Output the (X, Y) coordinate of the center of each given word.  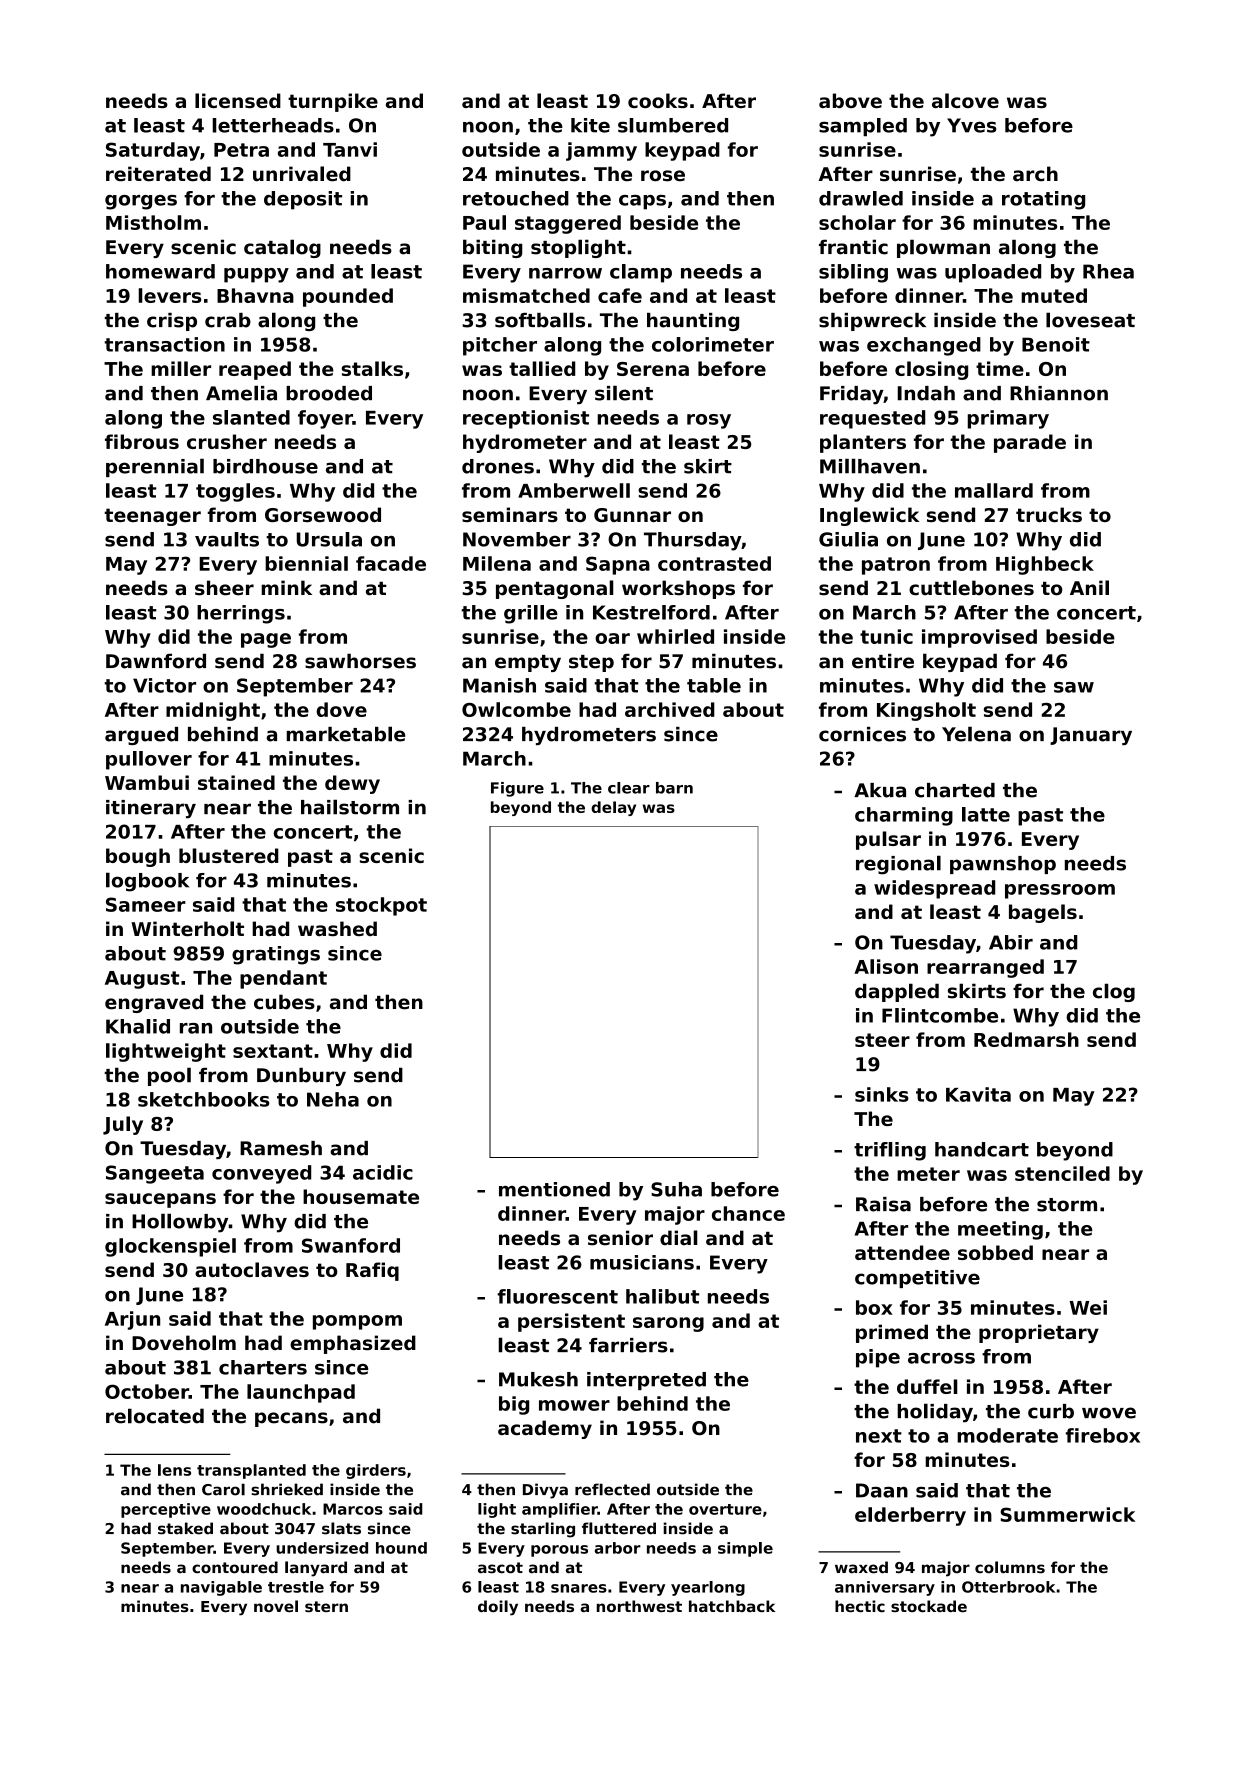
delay (613, 808)
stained (236, 782)
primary (1008, 419)
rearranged (985, 968)
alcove (965, 100)
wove (1109, 1413)
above (850, 100)
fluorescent (557, 1296)
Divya (545, 1491)
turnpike (333, 102)
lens (174, 1470)
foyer (325, 419)
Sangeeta (155, 1174)
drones (498, 466)
